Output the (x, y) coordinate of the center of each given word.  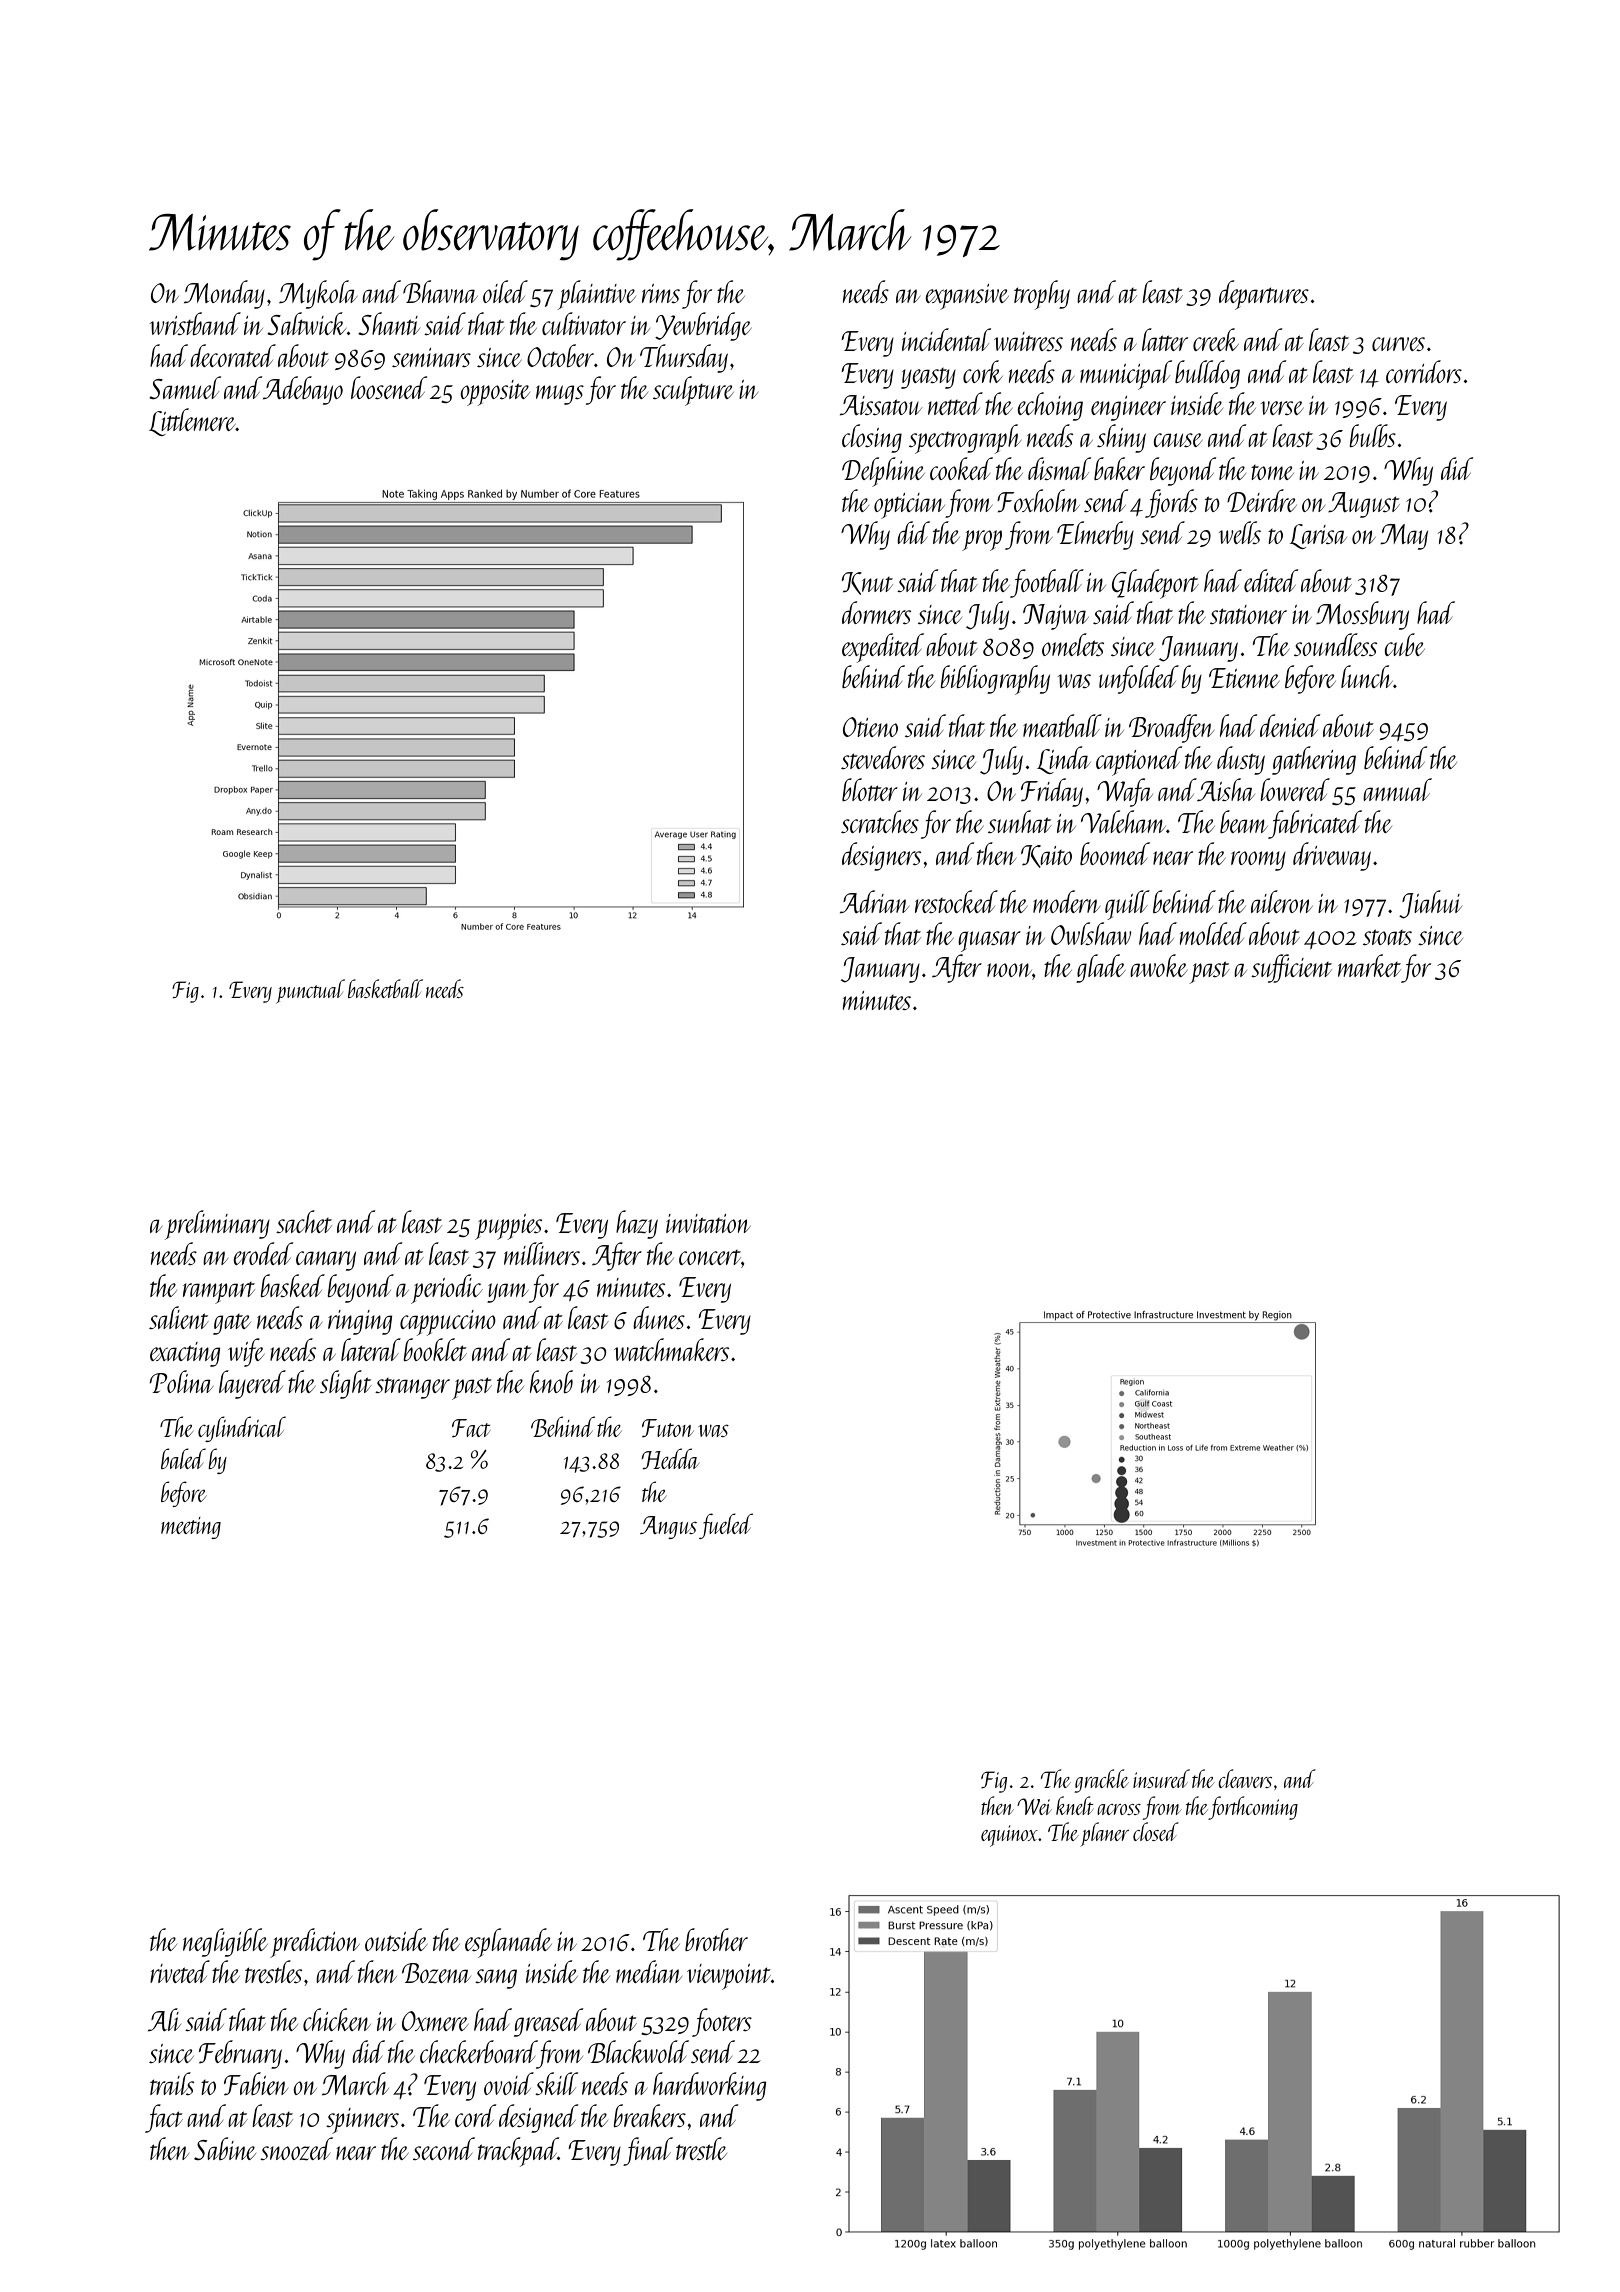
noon (1009, 970)
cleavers (1245, 1778)
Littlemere (192, 422)
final (648, 2151)
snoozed (296, 2149)
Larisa (1318, 536)
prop (982, 540)
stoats (1387, 937)
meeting (191, 1528)
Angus (668, 1527)
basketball (385, 988)
